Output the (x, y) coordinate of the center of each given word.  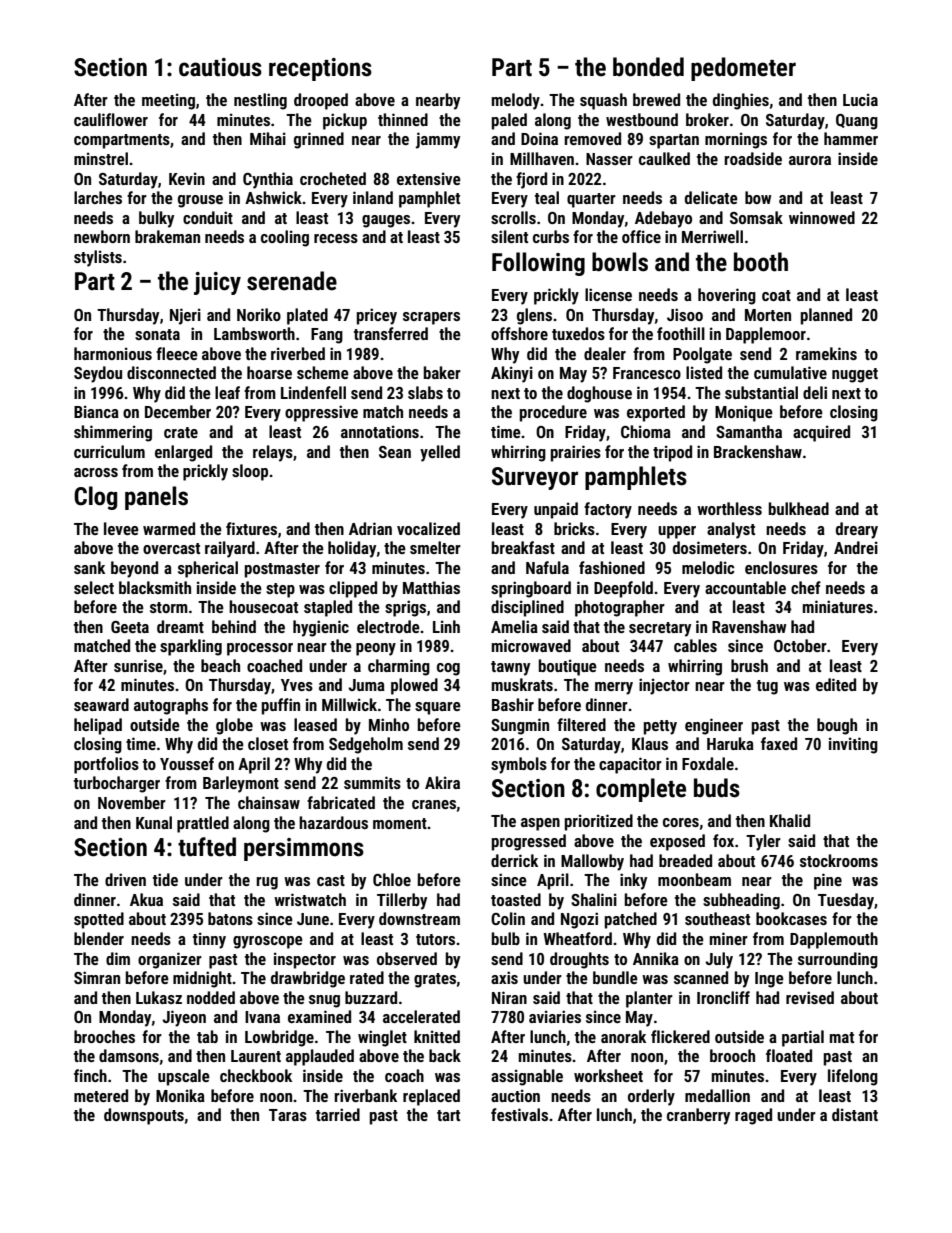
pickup (345, 121)
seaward (101, 704)
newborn (102, 236)
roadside (753, 158)
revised (810, 997)
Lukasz (159, 997)
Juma (366, 685)
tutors (435, 939)
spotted (99, 920)
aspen (540, 824)
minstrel (101, 158)
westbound (642, 119)
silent (509, 236)
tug (767, 687)
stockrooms (839, 860)
